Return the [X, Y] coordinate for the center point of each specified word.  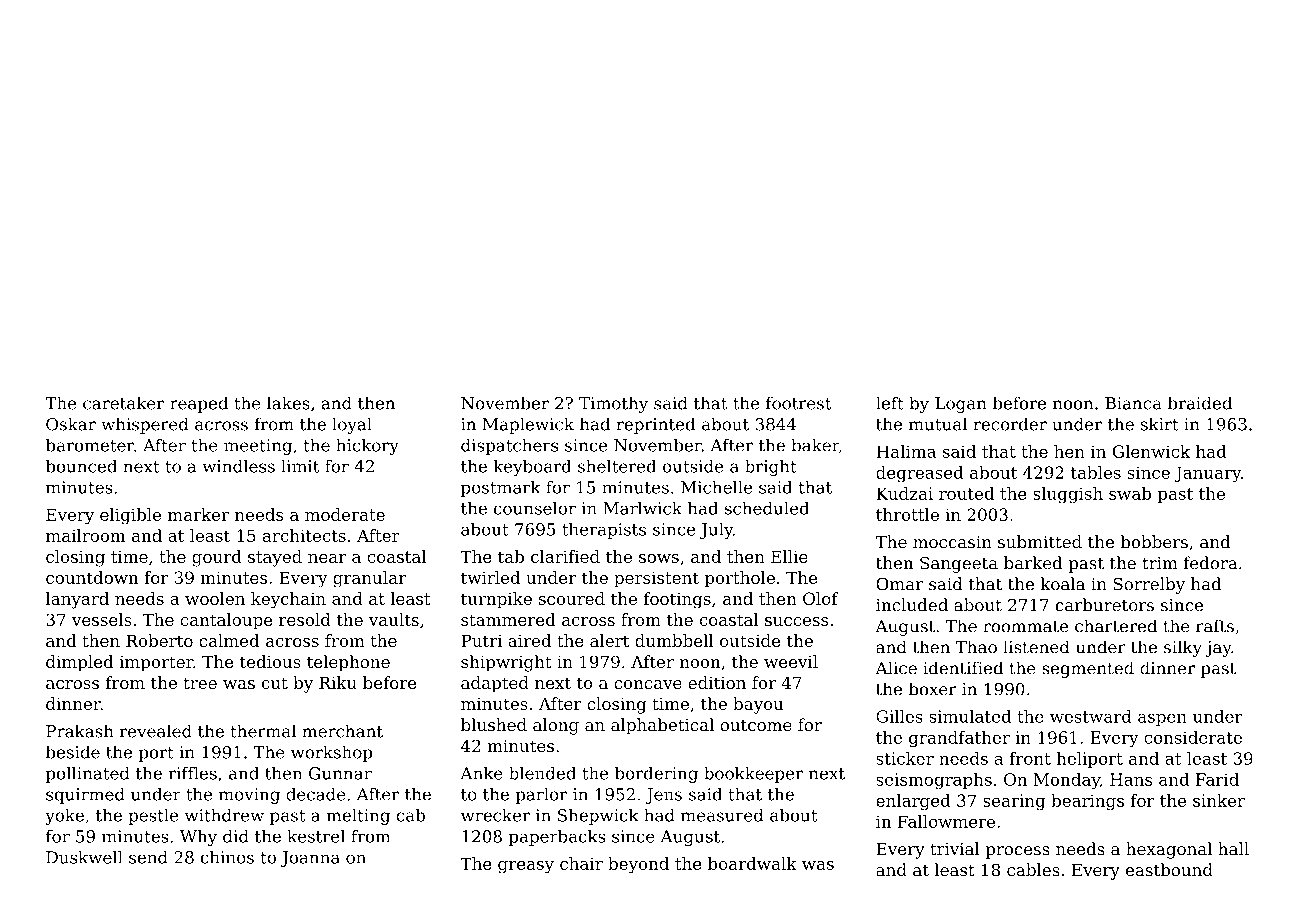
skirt [1160, 424]
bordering [656, 774]
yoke [64, 816]
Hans [1131, 779]
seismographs [934, 781]
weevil [791, 661]
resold [305, 619]
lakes [288, 403]
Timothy [613, 404]
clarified [565, 556]
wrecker [495, 815]
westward [1091, 716]
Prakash [80, 731]
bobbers [1154, 542]
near [327, 558]
